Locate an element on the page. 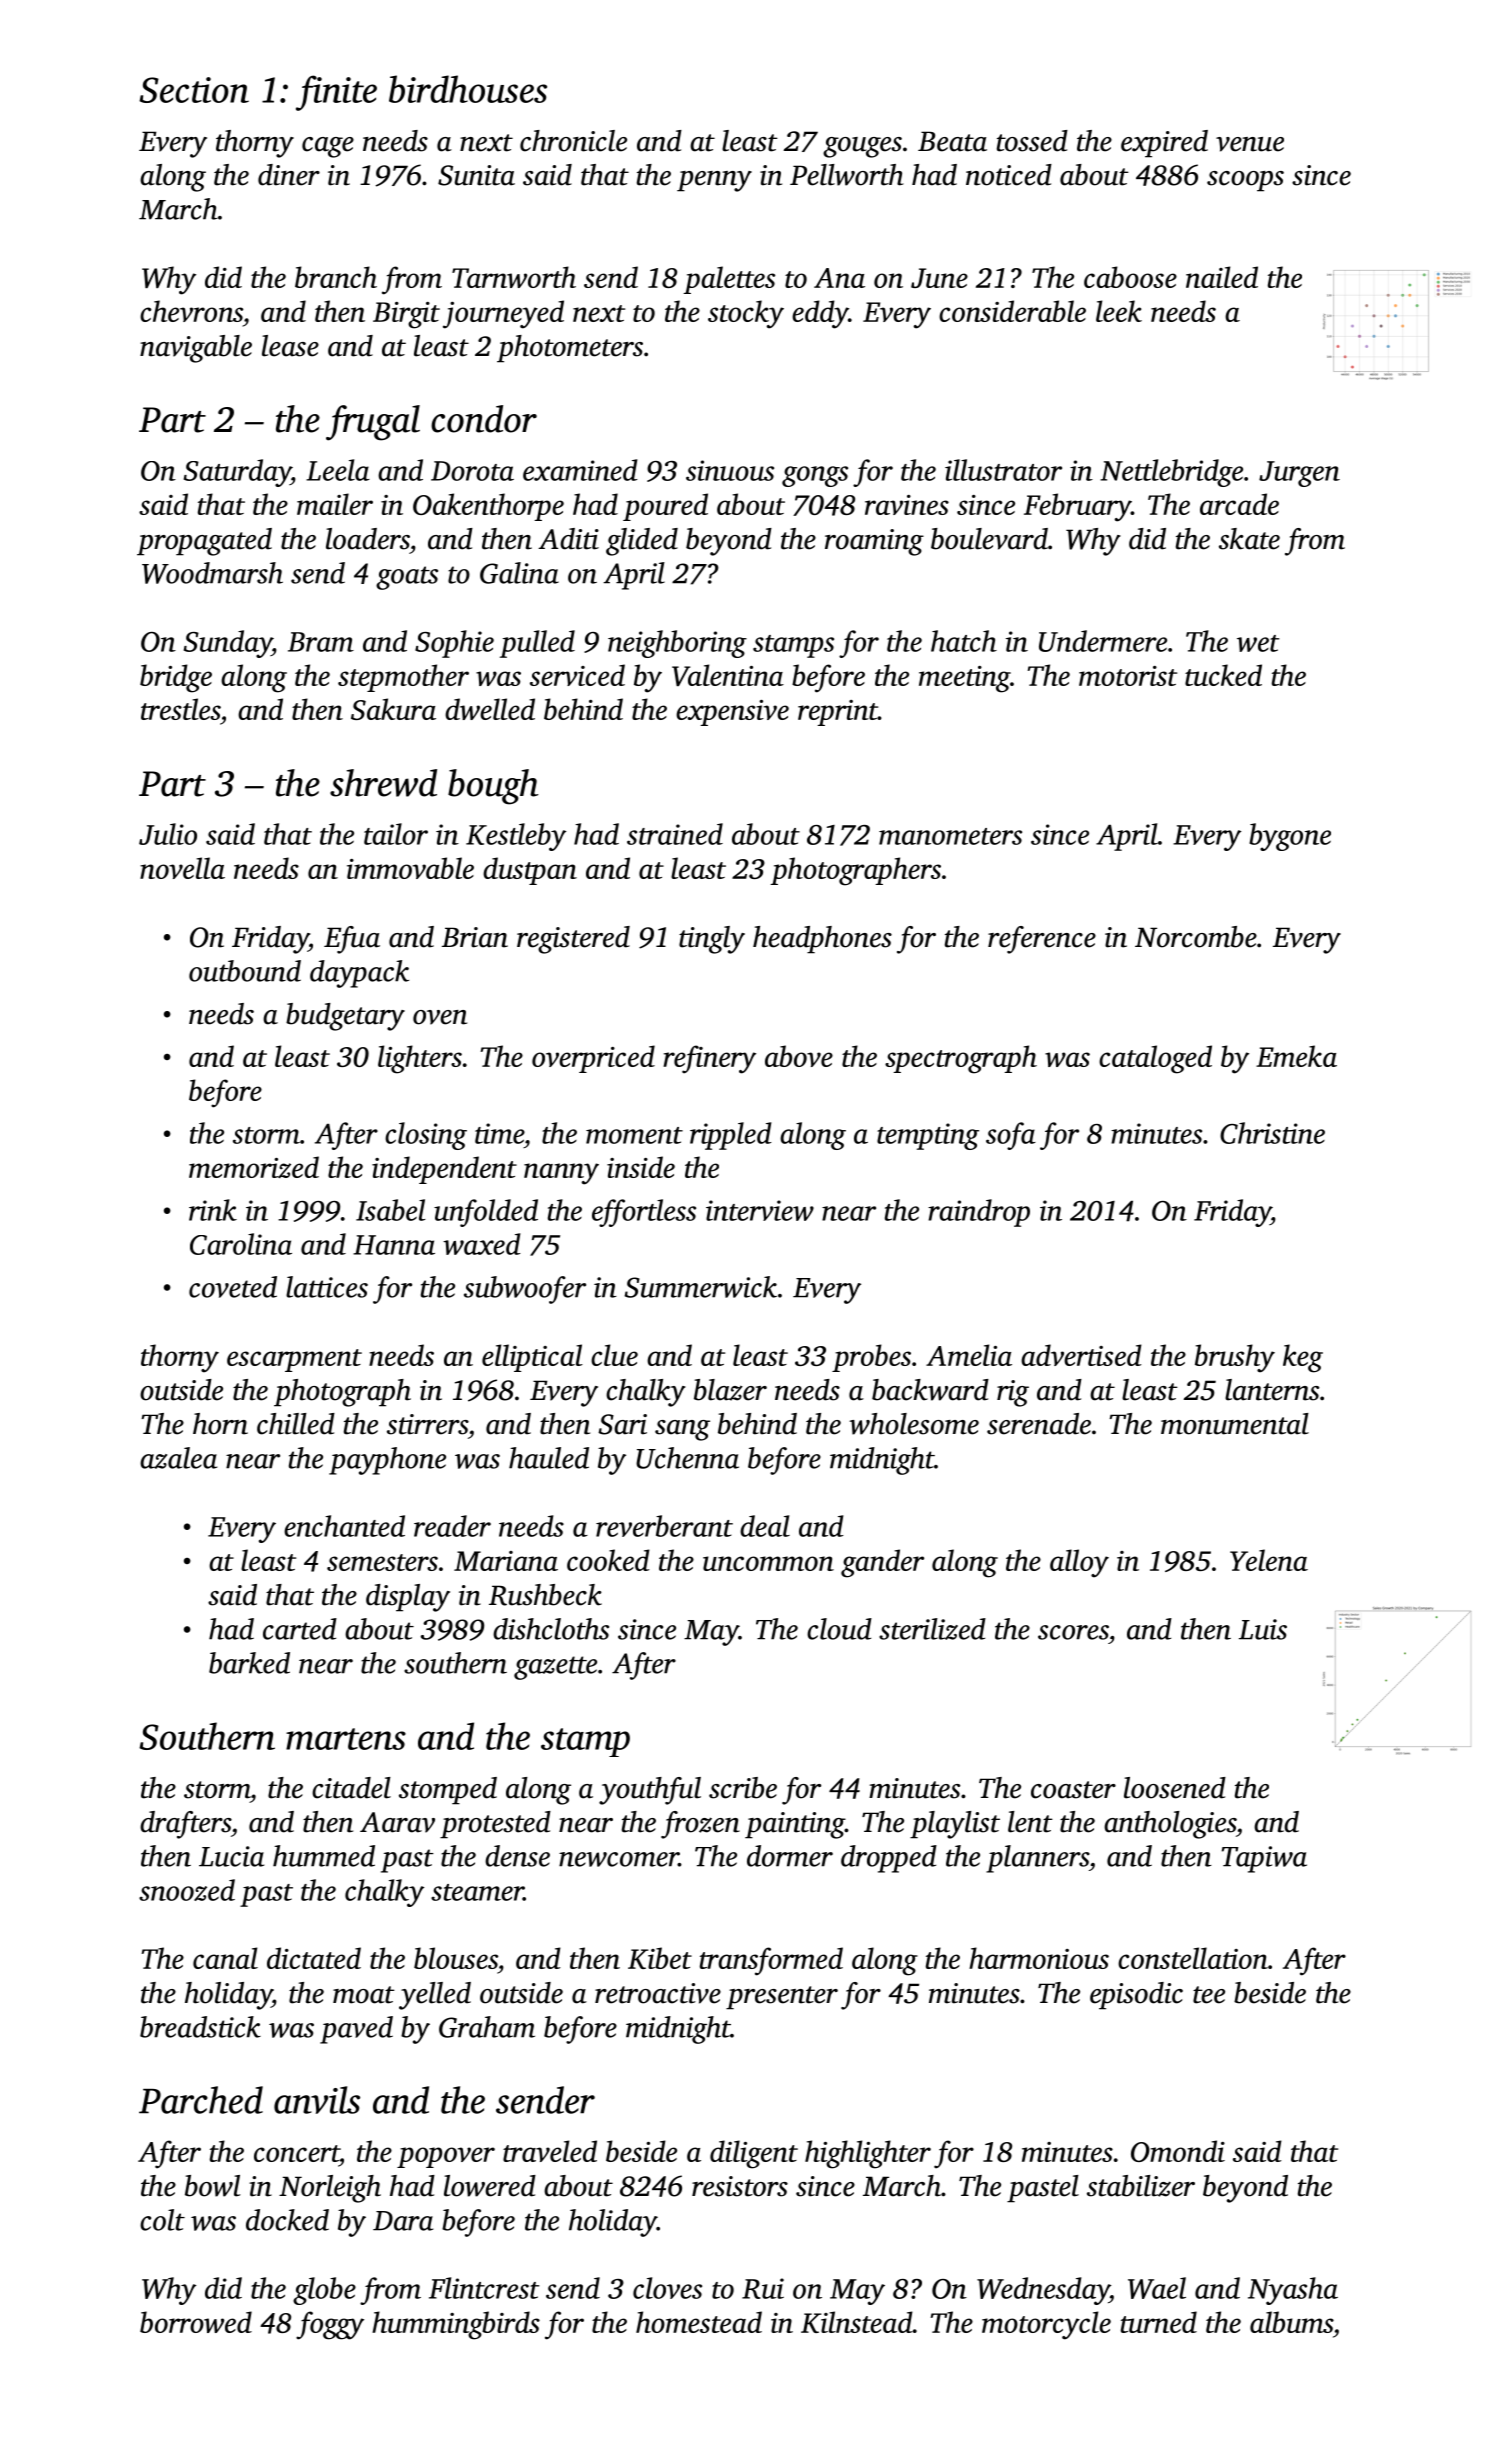 This document has height=2464, width=1496. poured is located at coordinates (665, 507).
